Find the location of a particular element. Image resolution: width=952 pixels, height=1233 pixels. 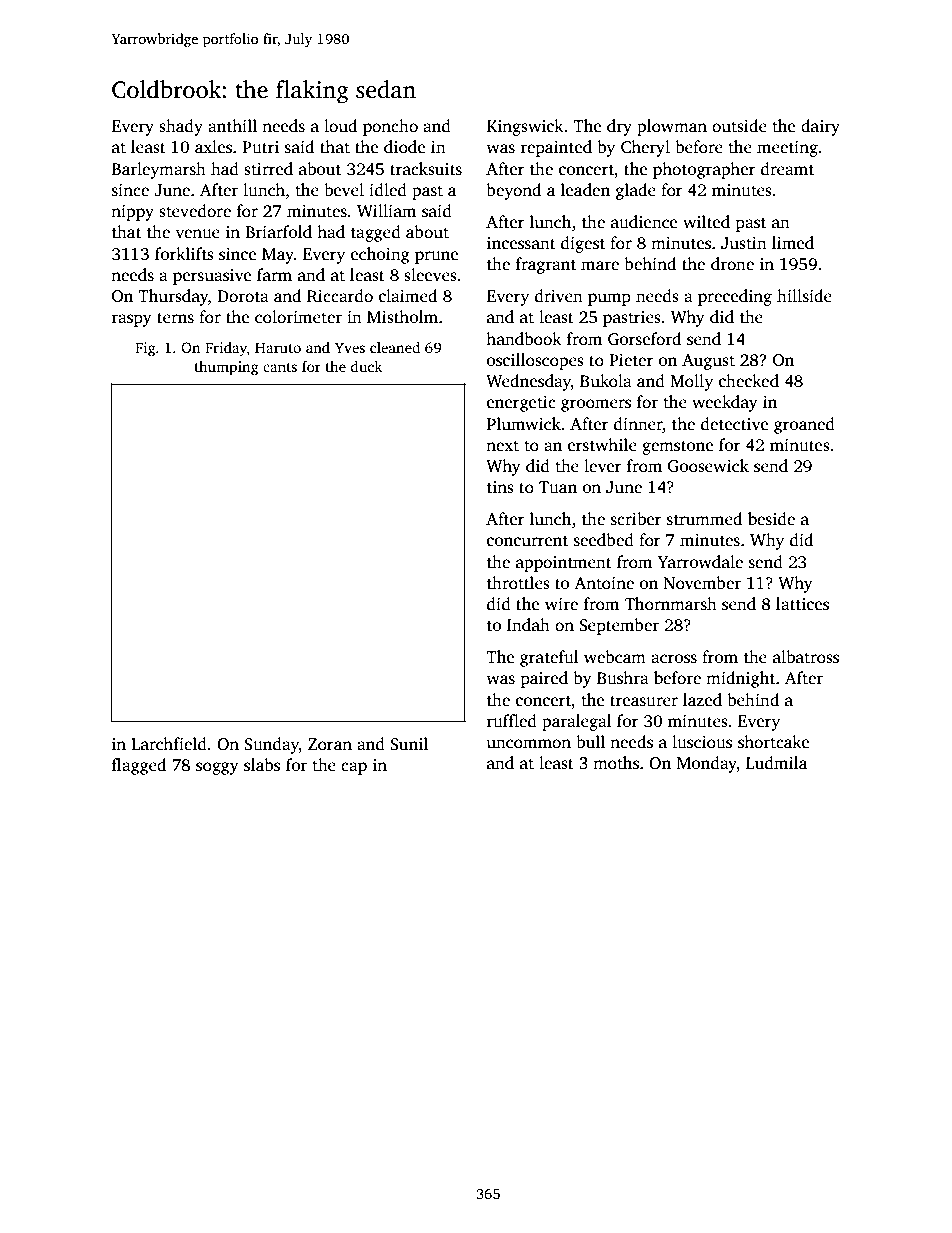

colorimeter is located at coordinates (298, 317).
